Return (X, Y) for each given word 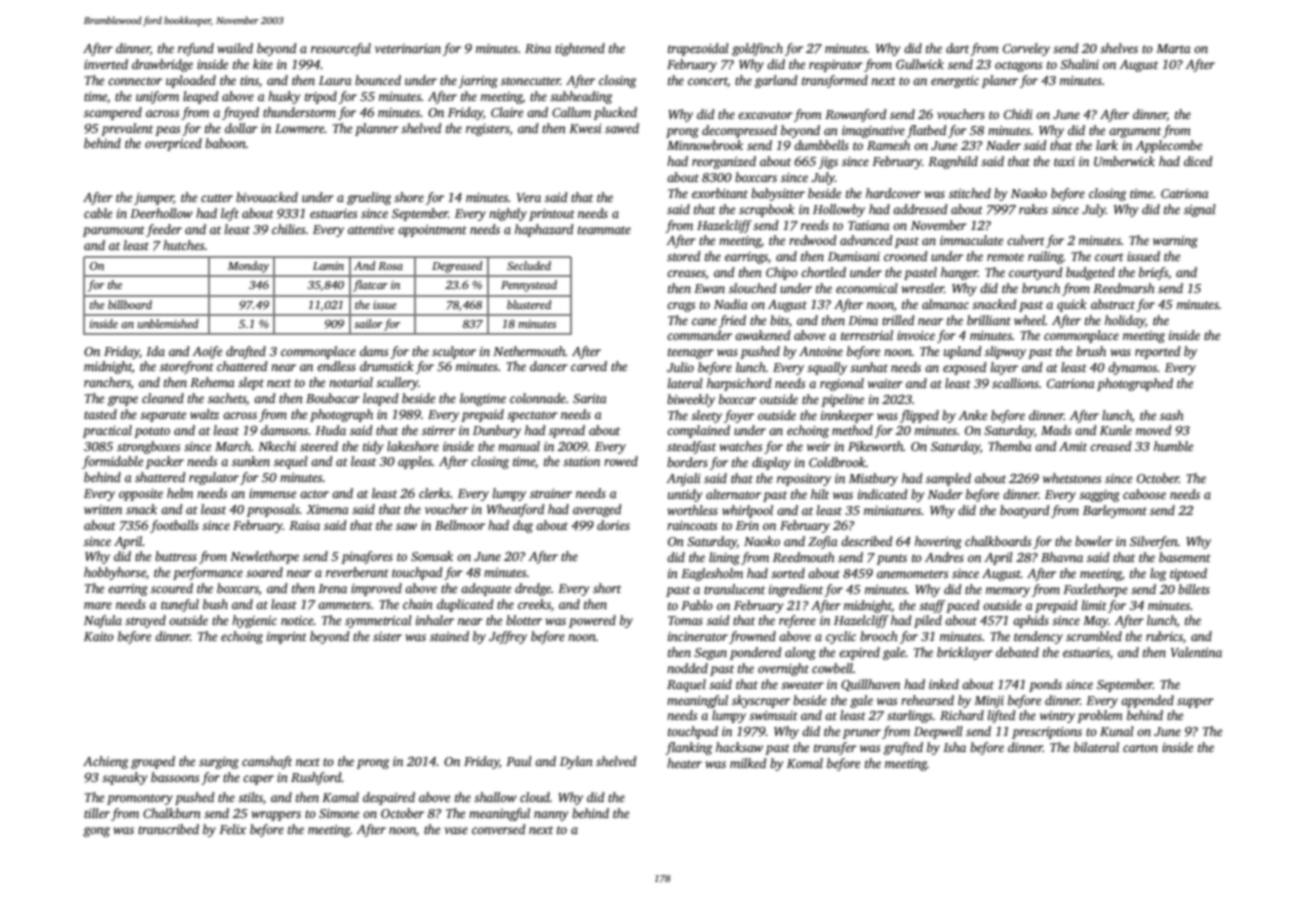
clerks (435, 493)
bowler (1094, 541)
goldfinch (757, 49)
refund (196, 49)
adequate (486, 589)
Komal (805, 763)
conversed (499, 829)
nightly (508, 214)
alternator (733, 494)
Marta (1173, 48)
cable (98, 213)
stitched (970, 193)
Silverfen (1154, 542)
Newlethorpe (264, 557)
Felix (232, 829)
